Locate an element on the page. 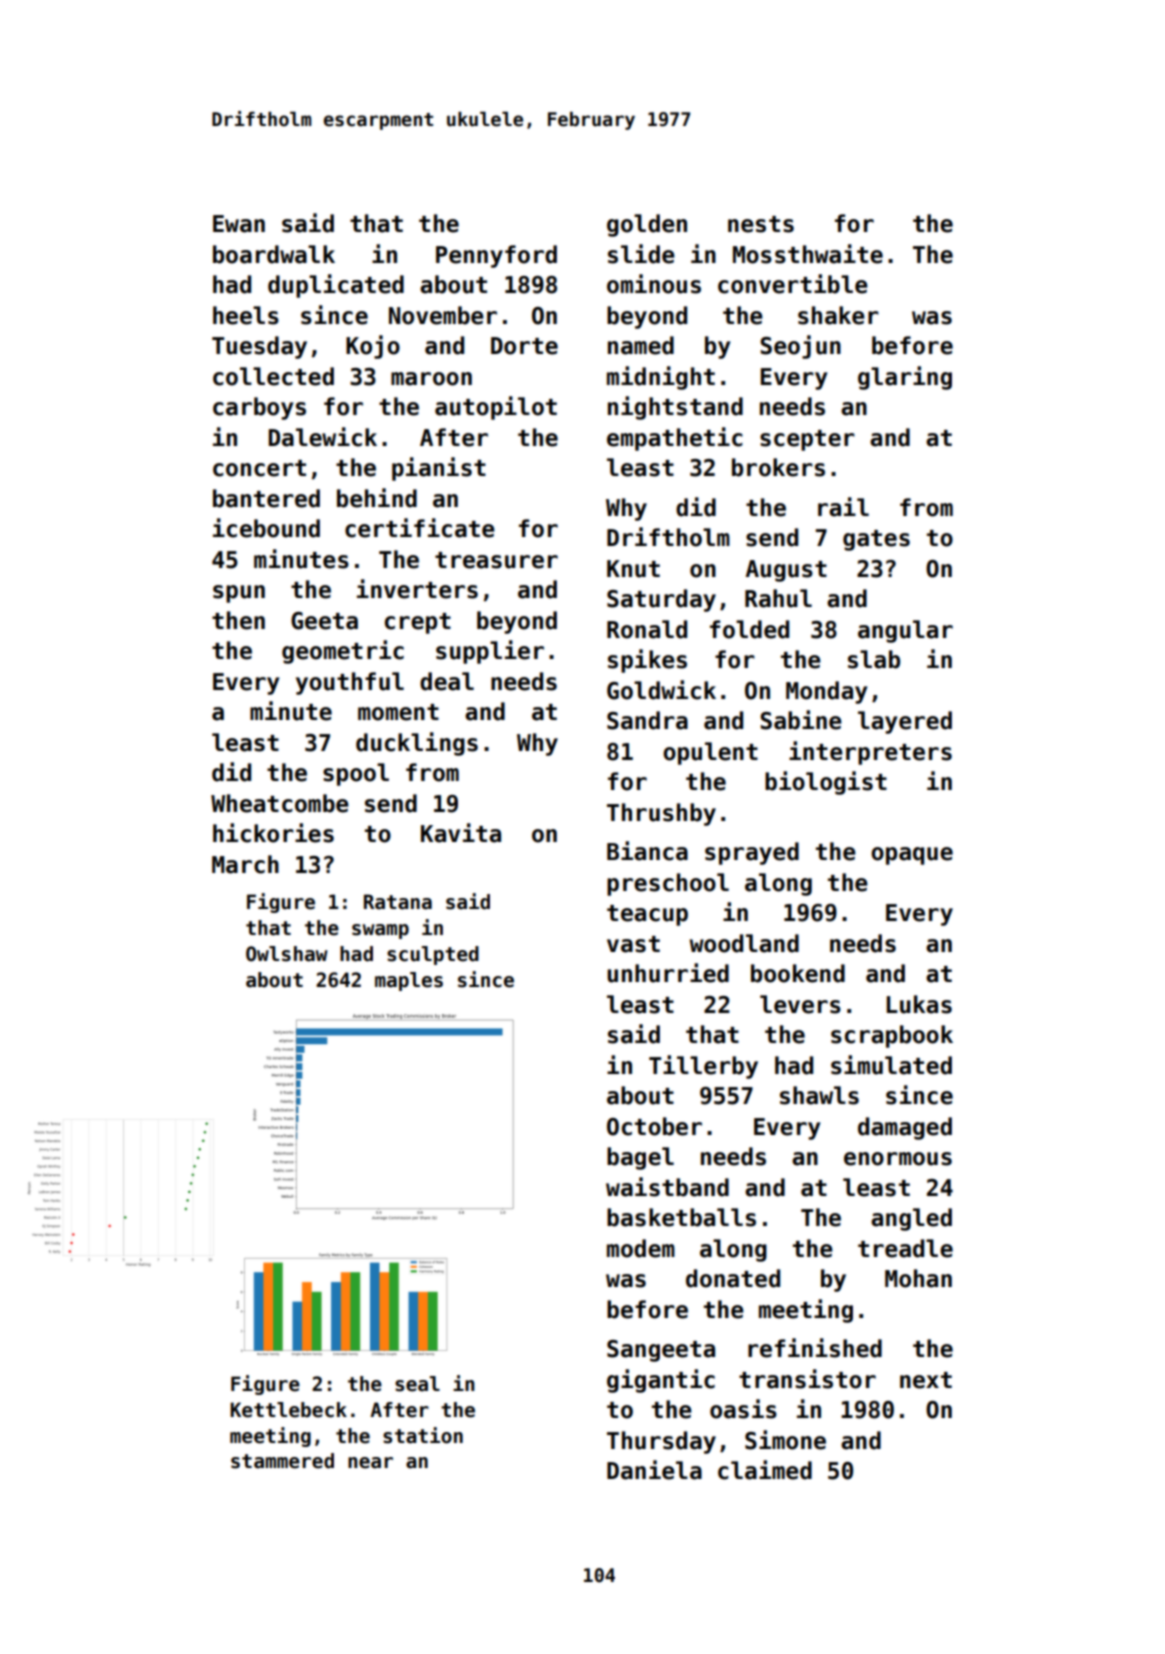 The image size is (1165, 1654). Lukas is located at coordinates (919, 1004).
